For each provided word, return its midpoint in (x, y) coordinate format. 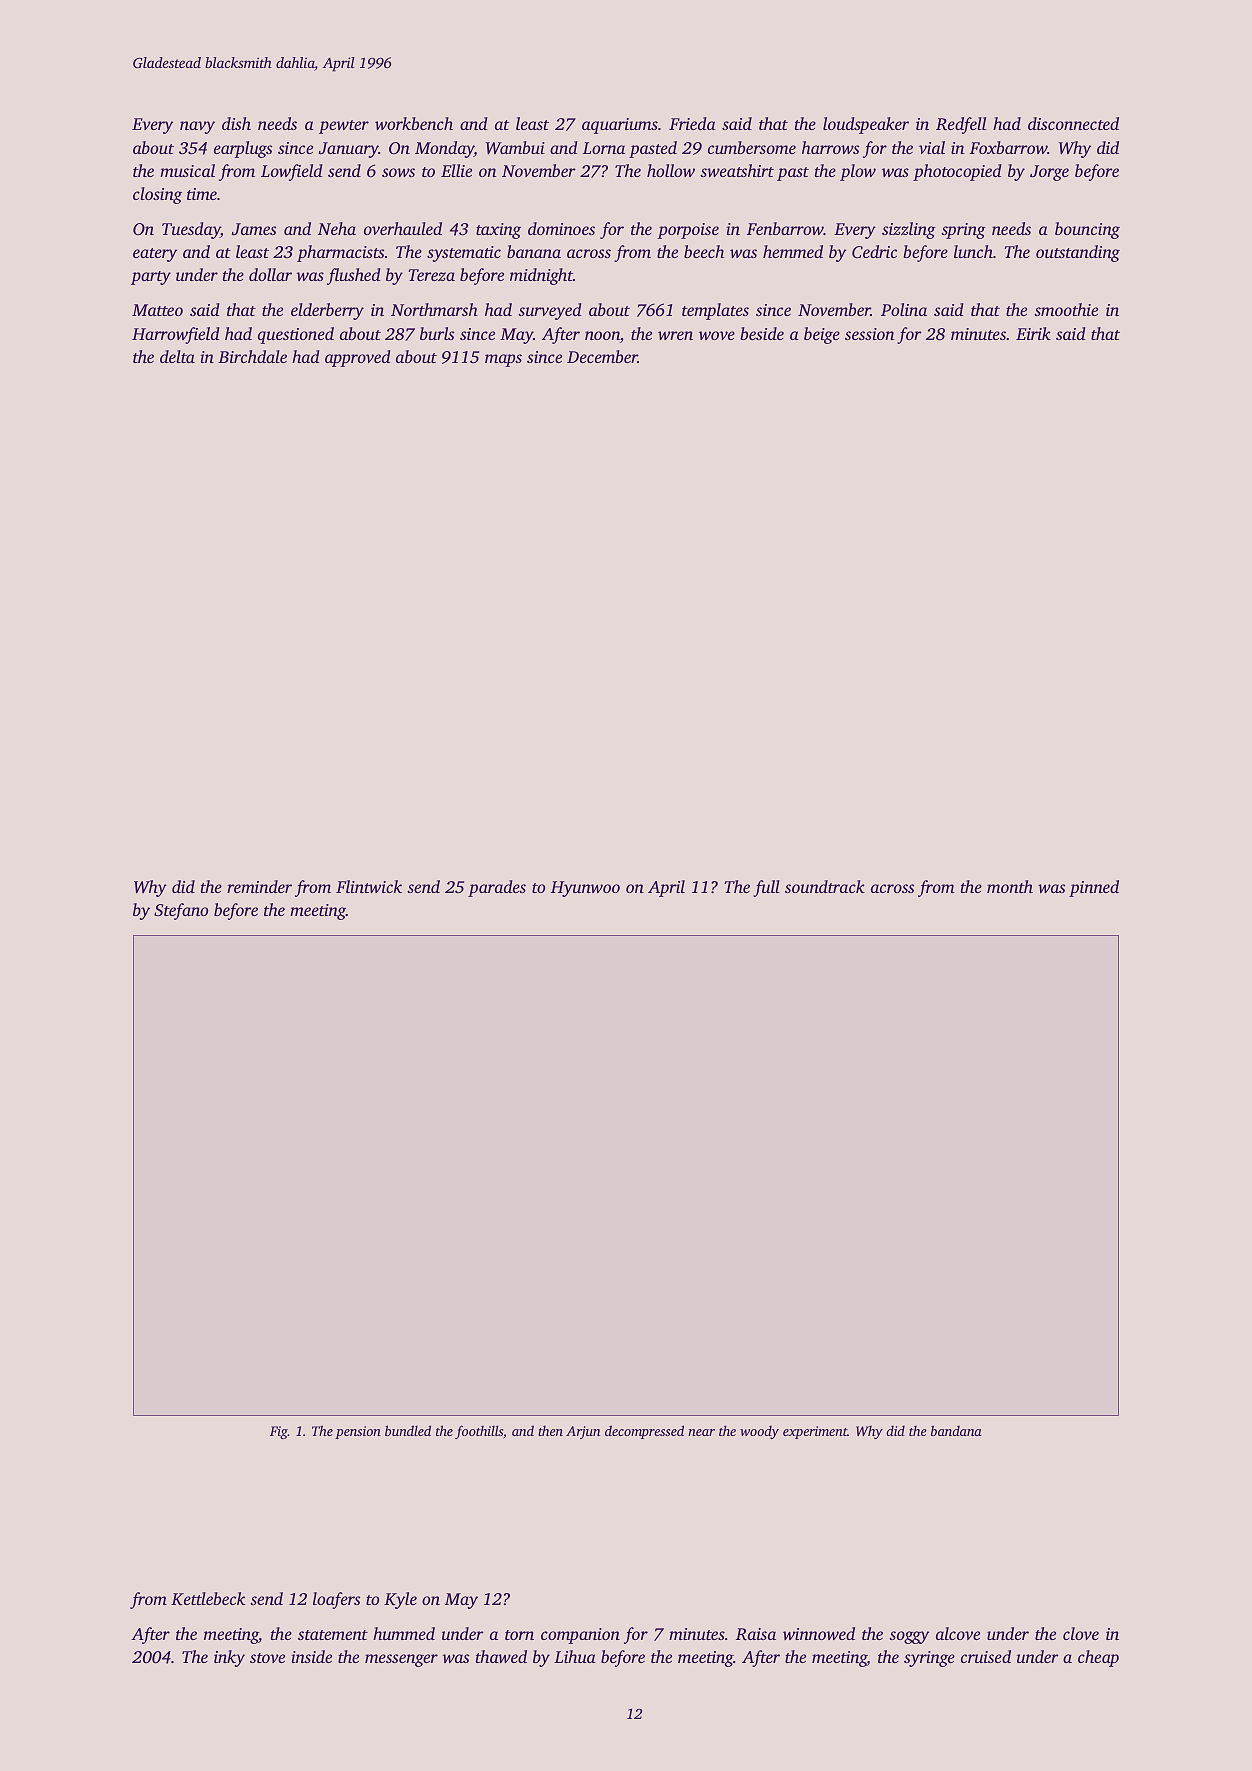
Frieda (692, 123)
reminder (259, 886)
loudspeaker (866, 125)
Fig (279, 1432)
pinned (1094, 888)
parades (497, 888)
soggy (909, 1637)
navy (197, 127)
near (701, 1432)
